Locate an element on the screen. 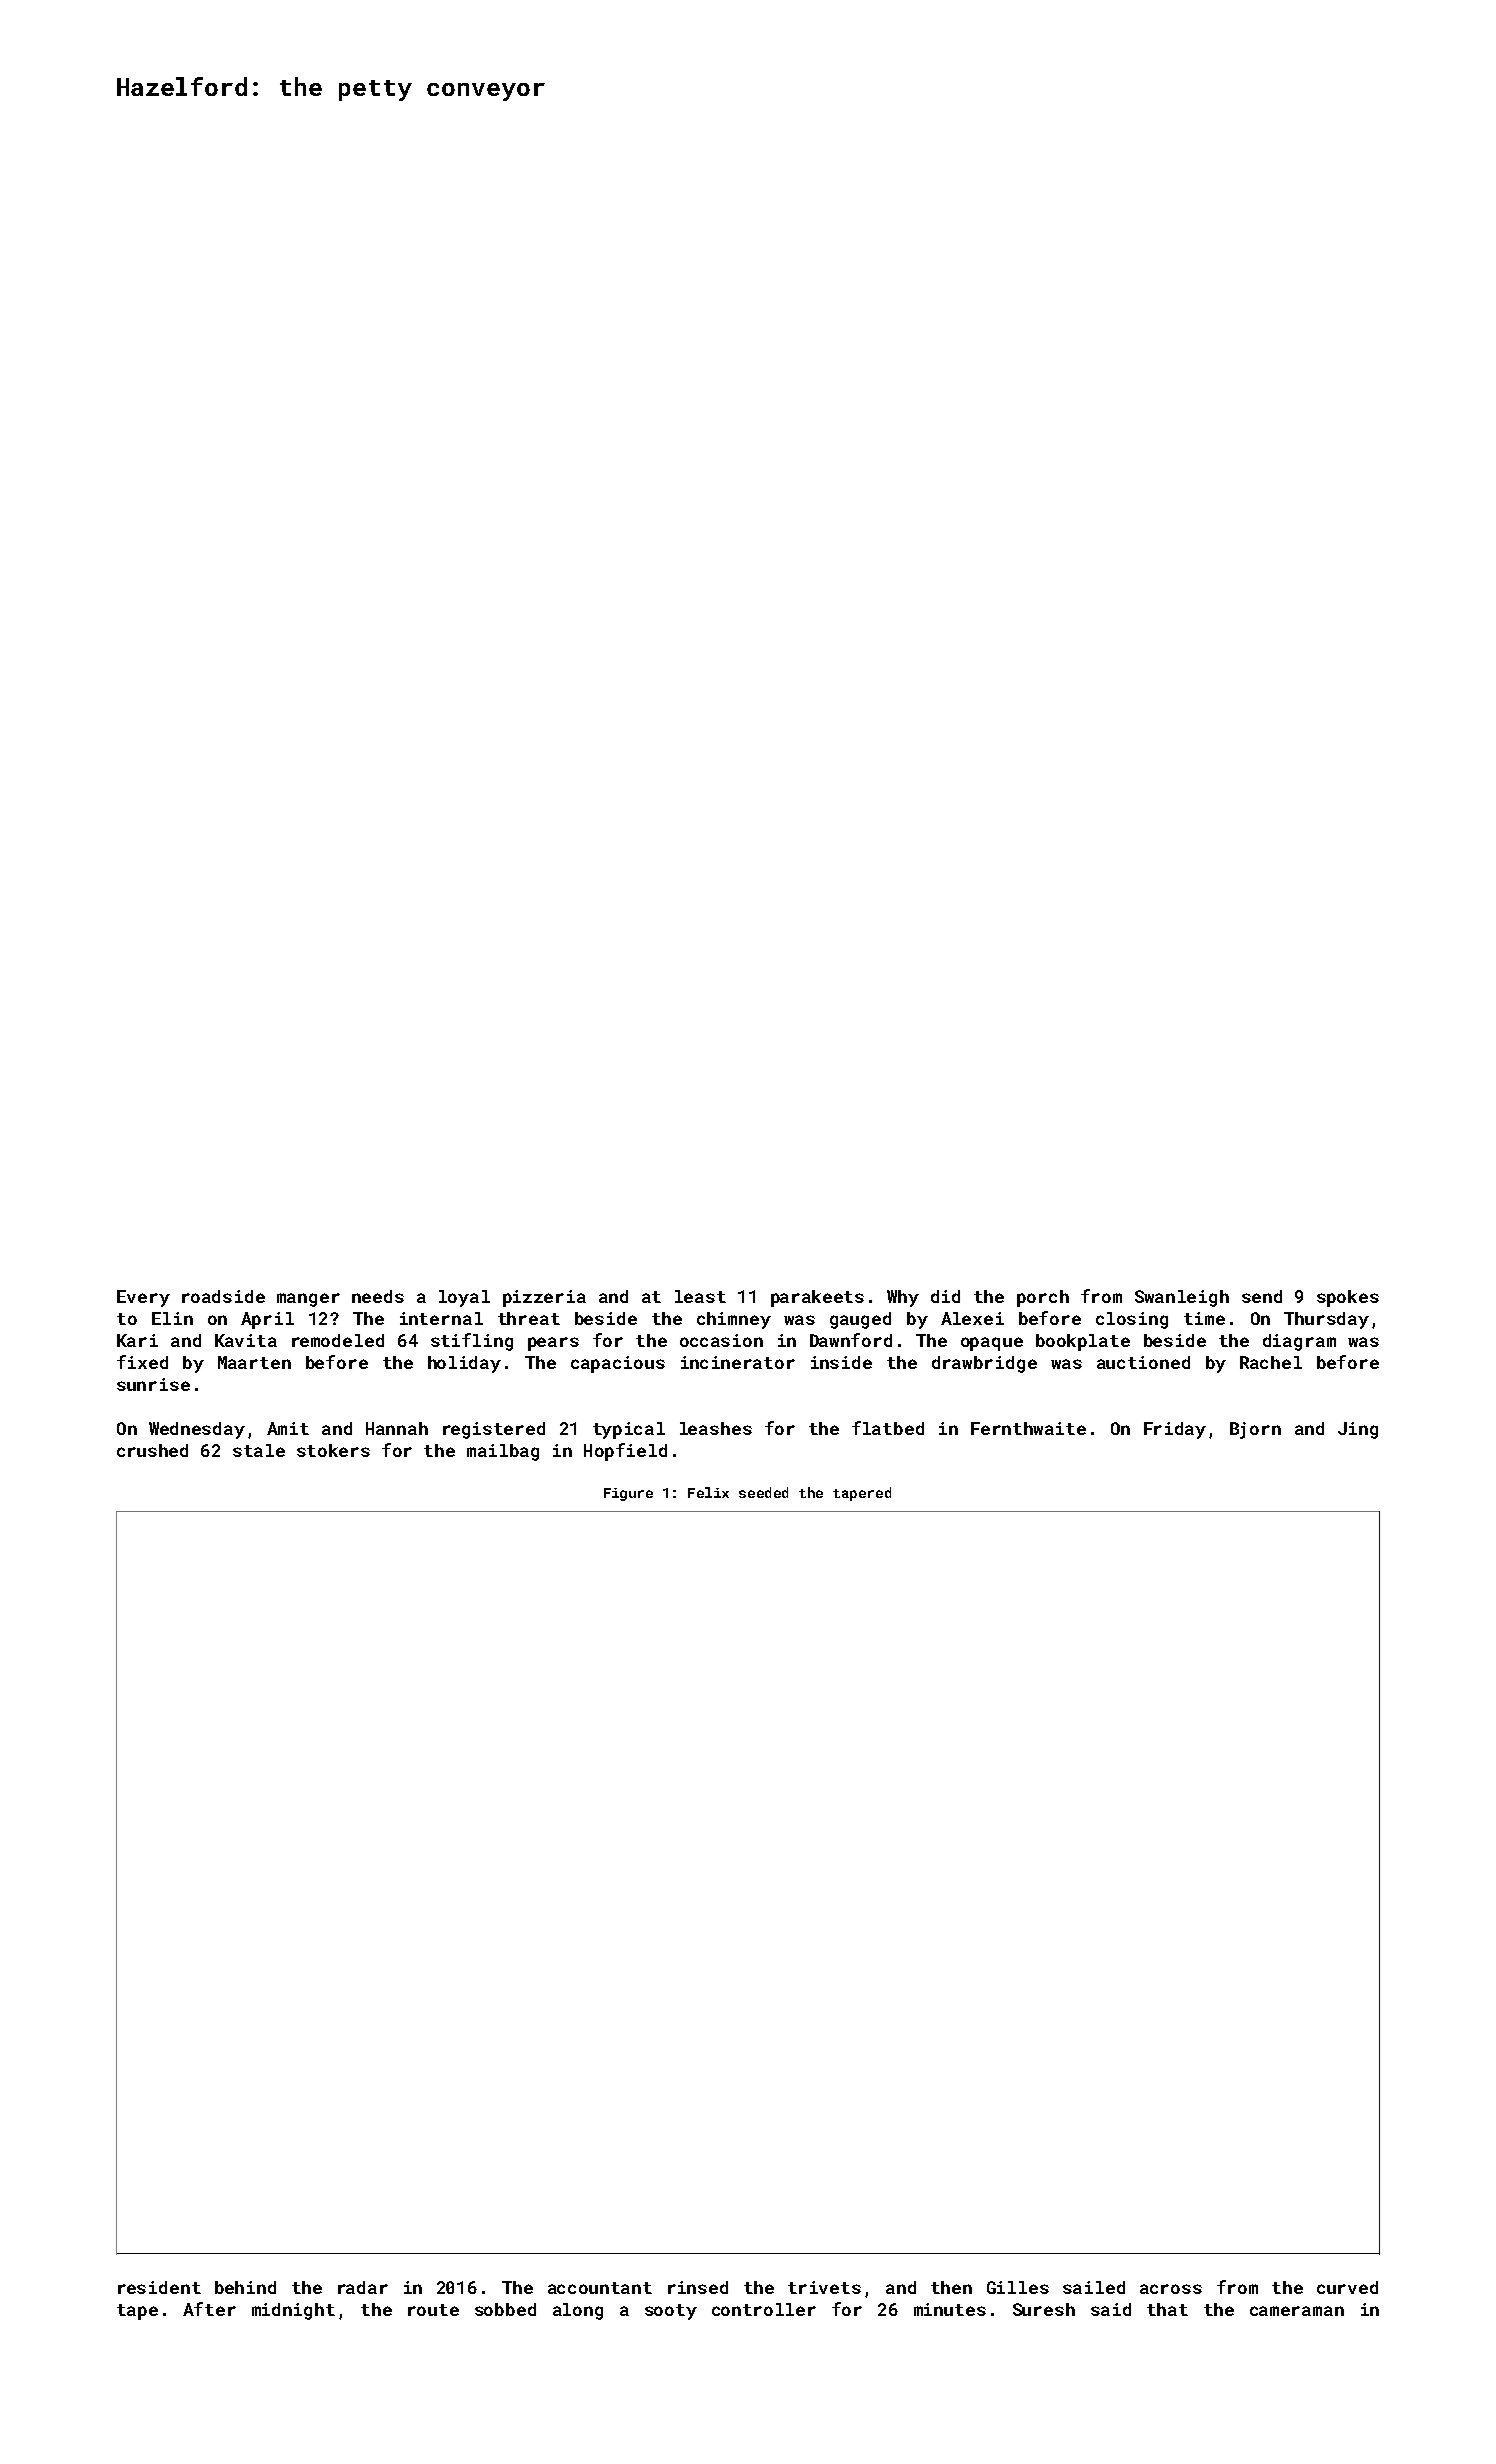 Image resolution: width=1496 pixels, height=2464 pixels. After is located at coordinates (209, 2309).
